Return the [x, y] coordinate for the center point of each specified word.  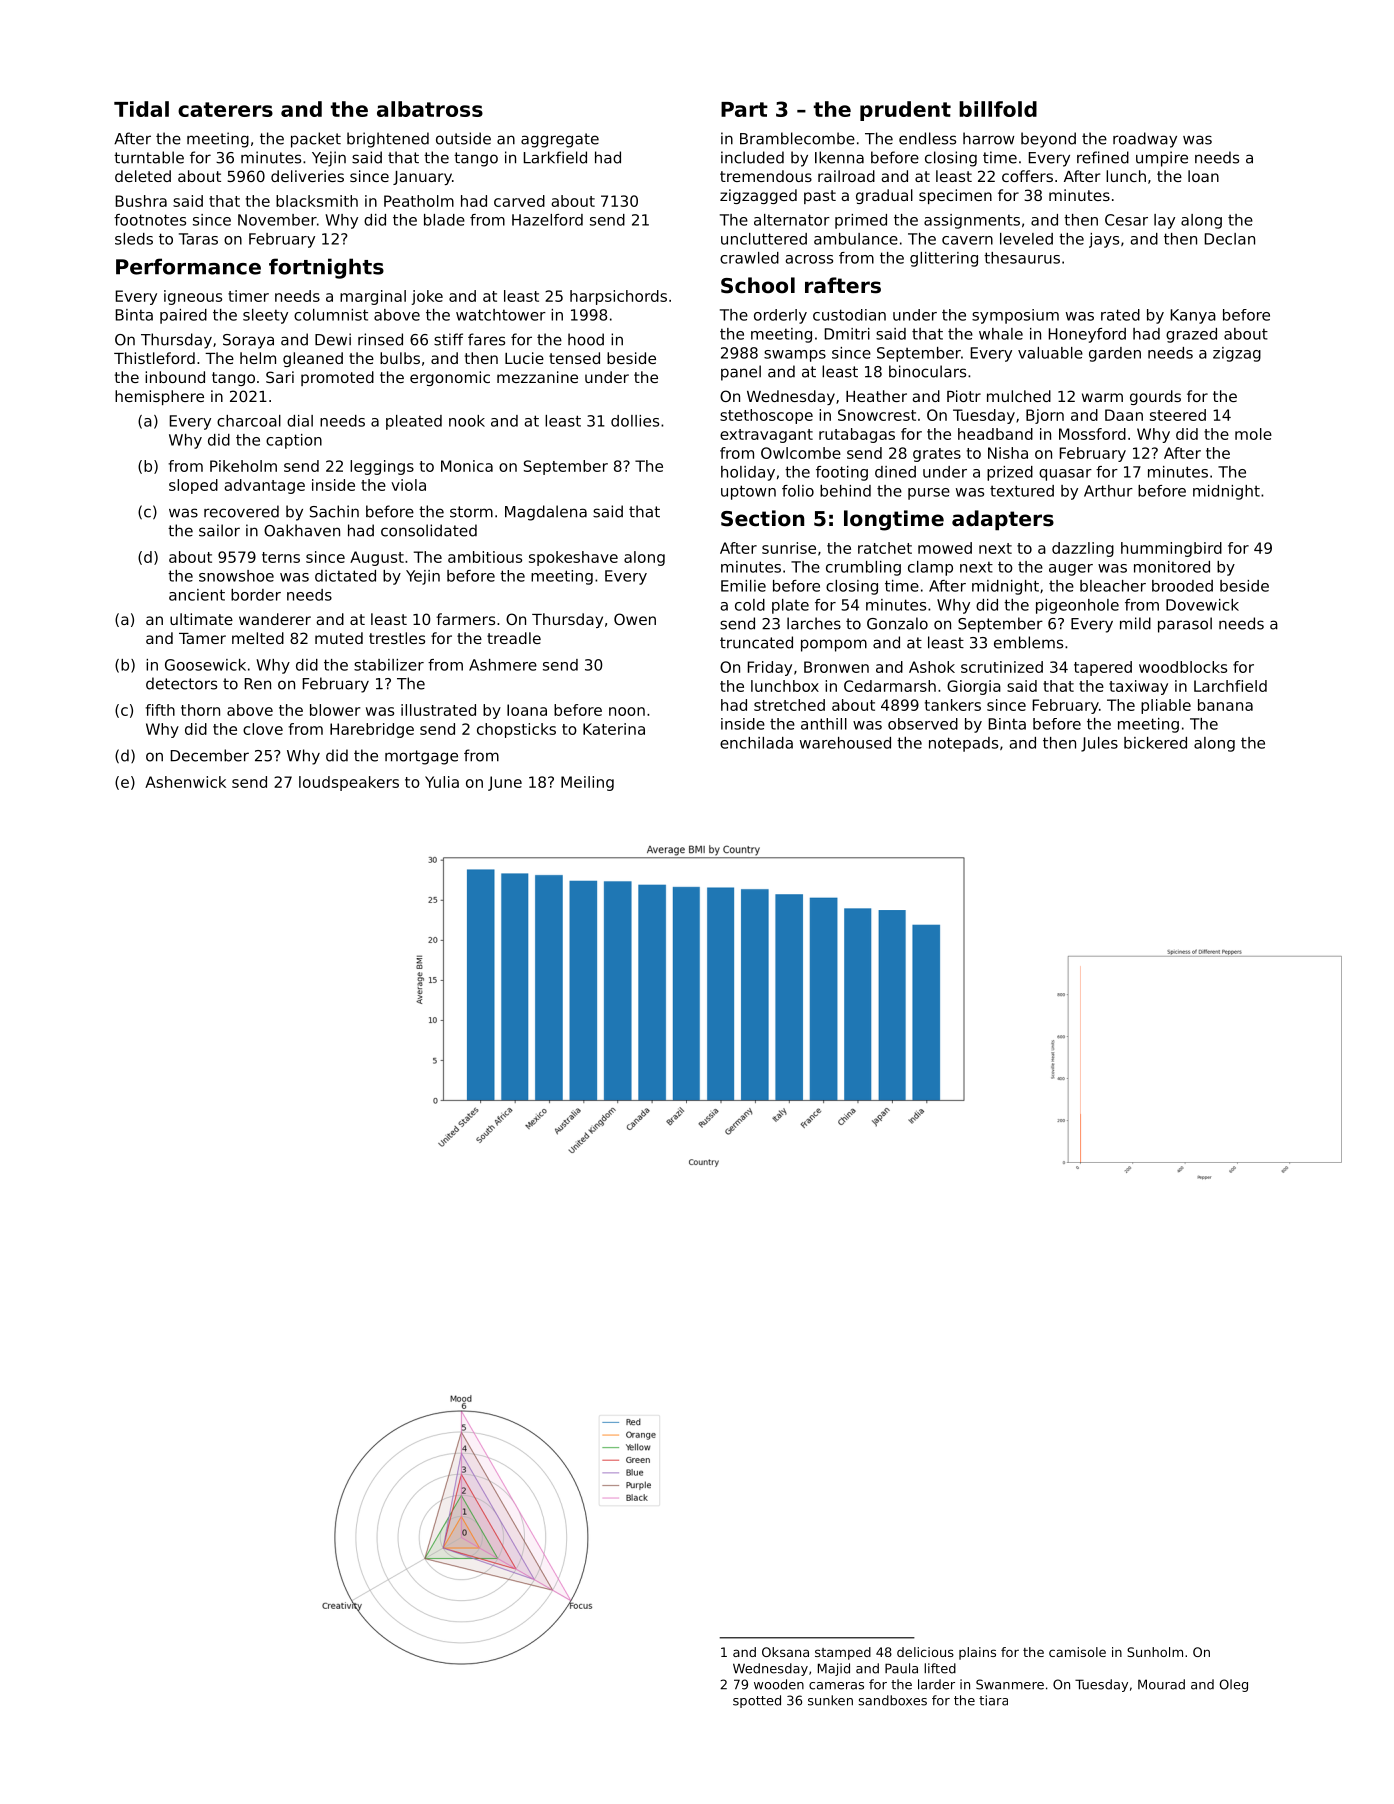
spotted [757, 1701]
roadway [1145, 140]
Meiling [587, 783]
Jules [1099, 744]
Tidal [141, 109]
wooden [779, 1684]
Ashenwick [185, 782]
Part [744, 109]
